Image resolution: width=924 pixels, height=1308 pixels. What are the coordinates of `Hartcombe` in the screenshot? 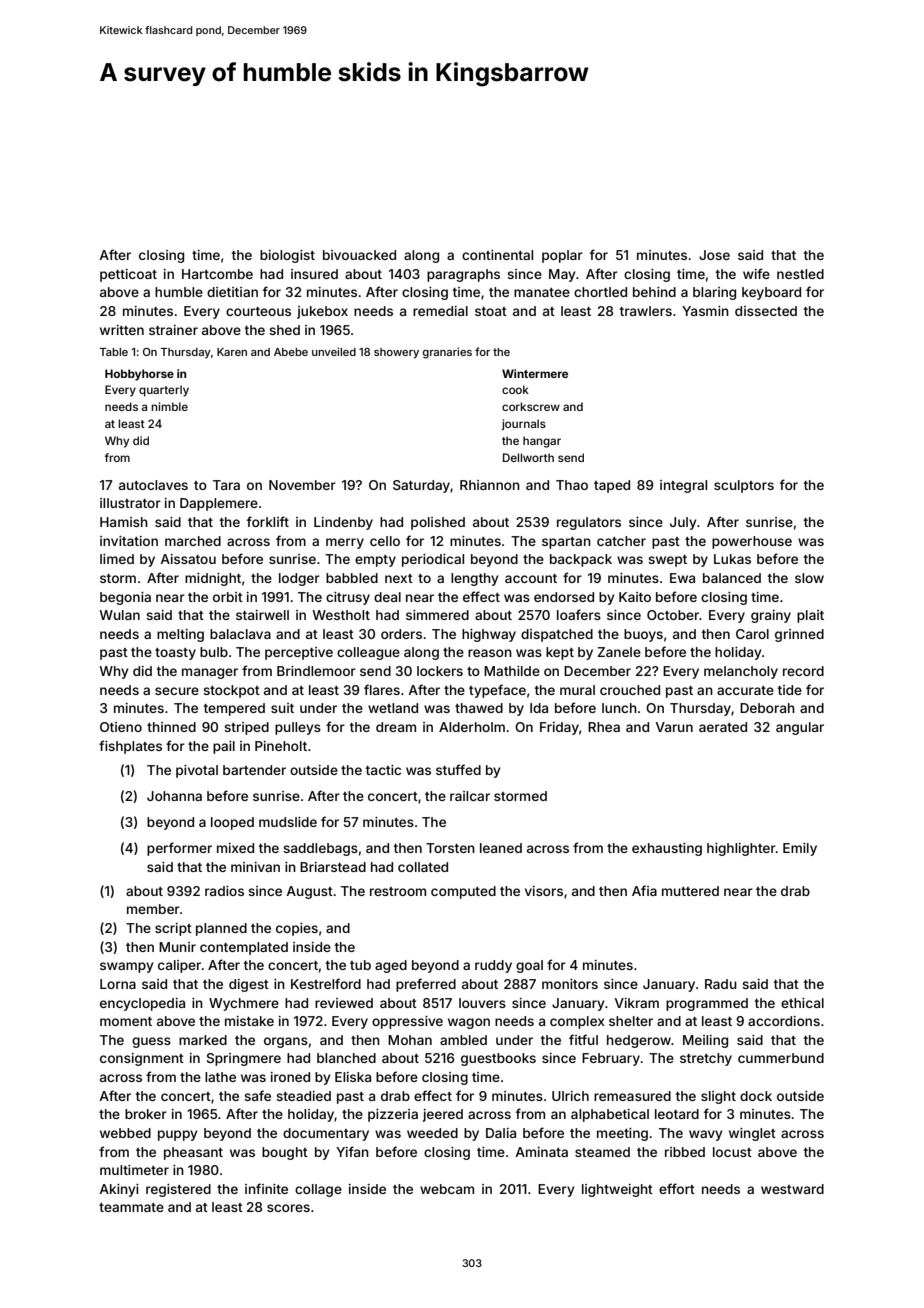 It's located at (217, 274).
